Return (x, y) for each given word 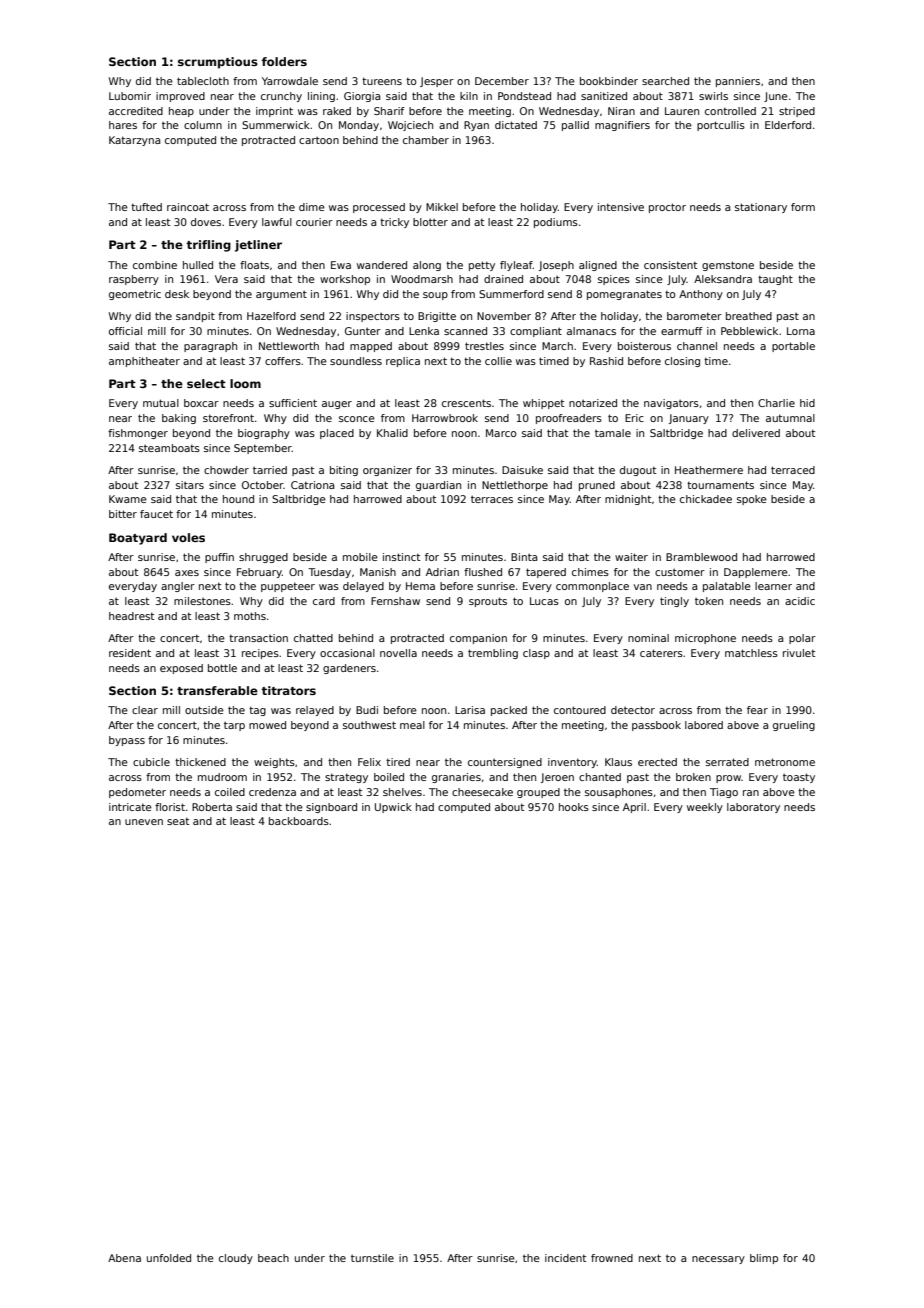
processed (379, 208)
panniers (738, 82)
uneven (144, 822)
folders (284, 61)
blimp (764, 1259)
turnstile (372, 1258)
